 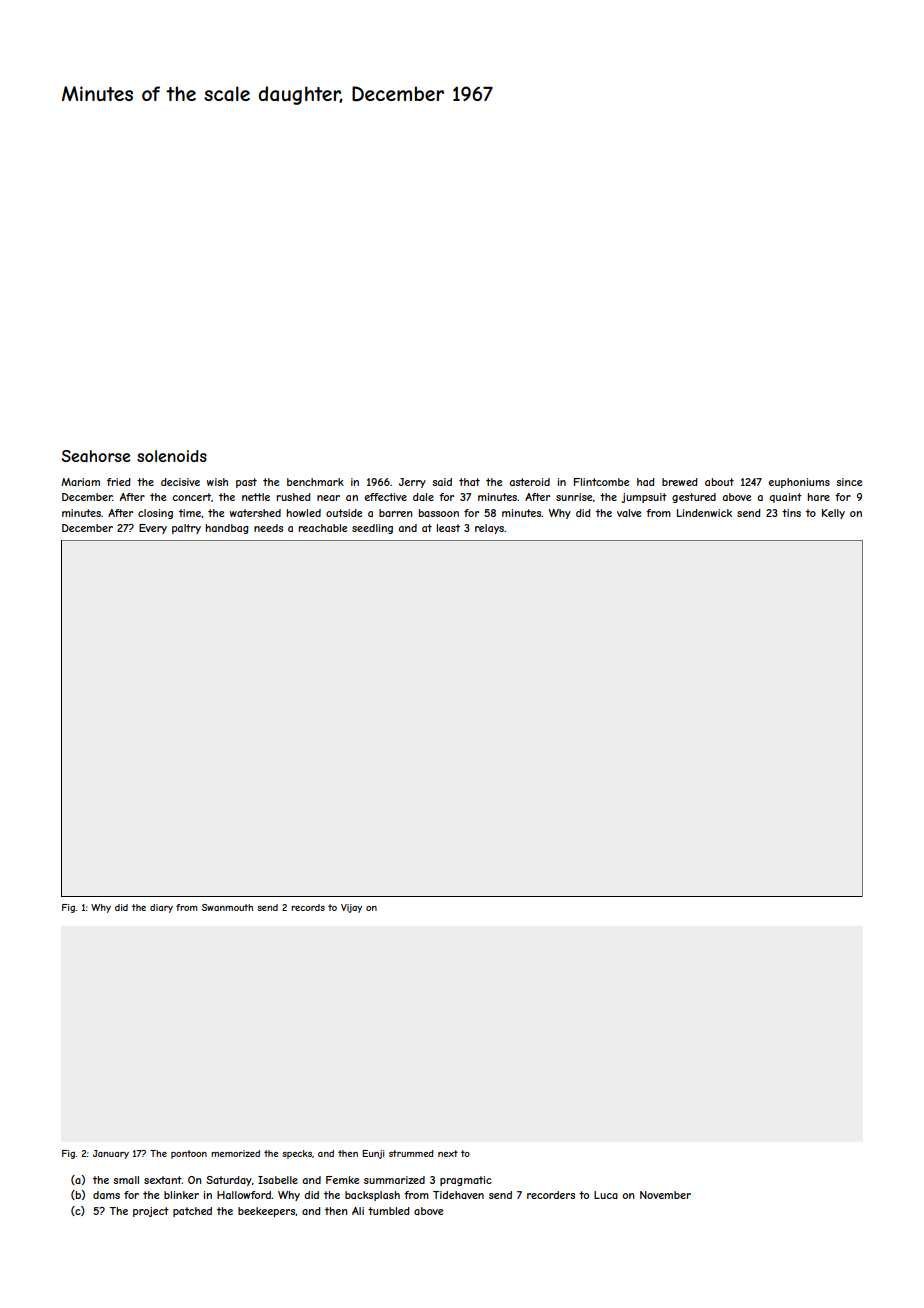 I want to click on Jerry, so click(x=412, y=483).
